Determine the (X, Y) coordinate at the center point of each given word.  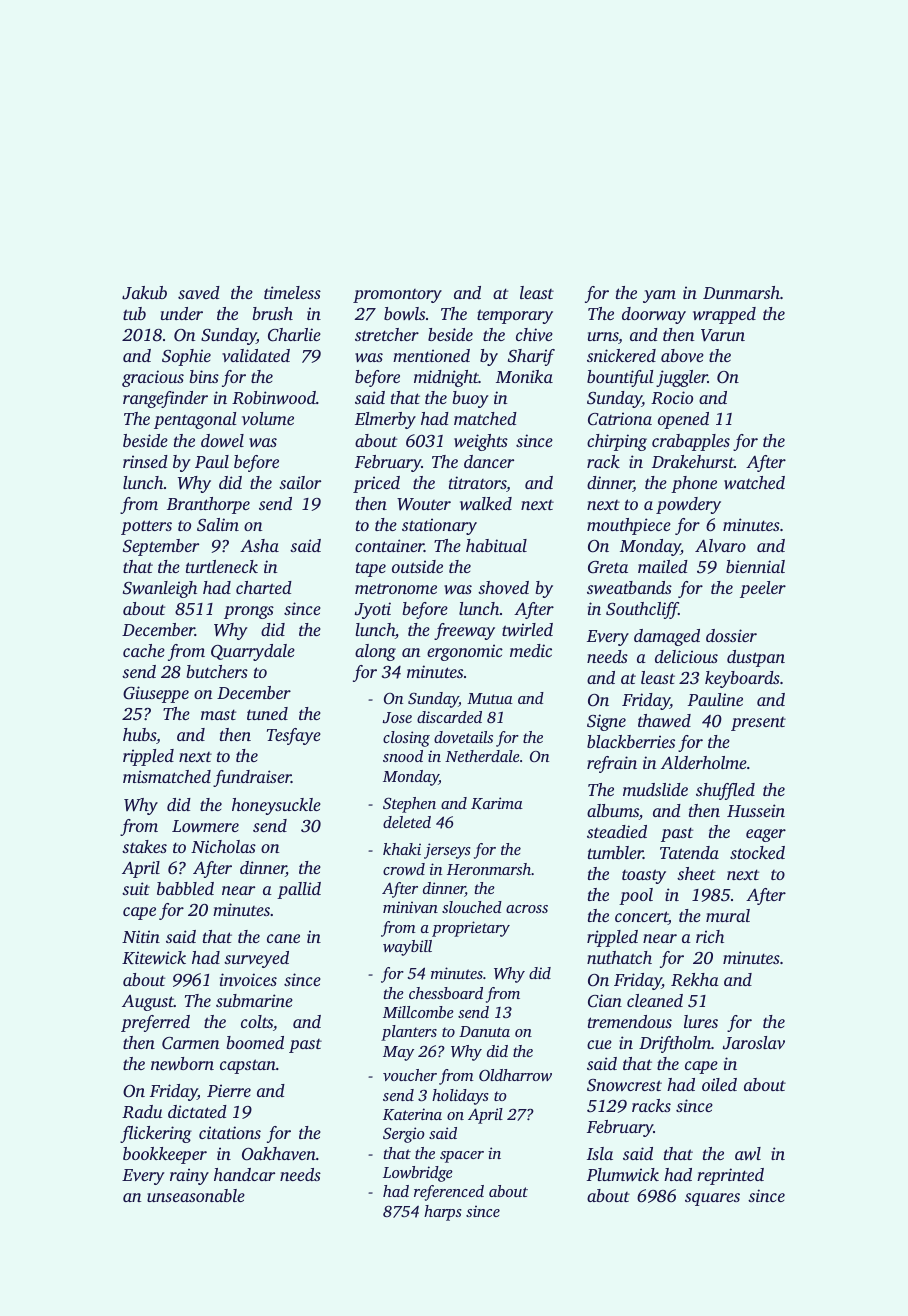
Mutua (490, 698)
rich (710, 936)
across (527, 909)
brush (272, 313)
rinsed (145, 461)
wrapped (724, 315)
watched (754, 482)
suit (136, 888)
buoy (470, 399)
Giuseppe (156, 694)
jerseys (447, 851)
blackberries (631, 741)
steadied (617, 831)
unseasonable (196, 1195)
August (148, 1003)
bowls (404, 313)
